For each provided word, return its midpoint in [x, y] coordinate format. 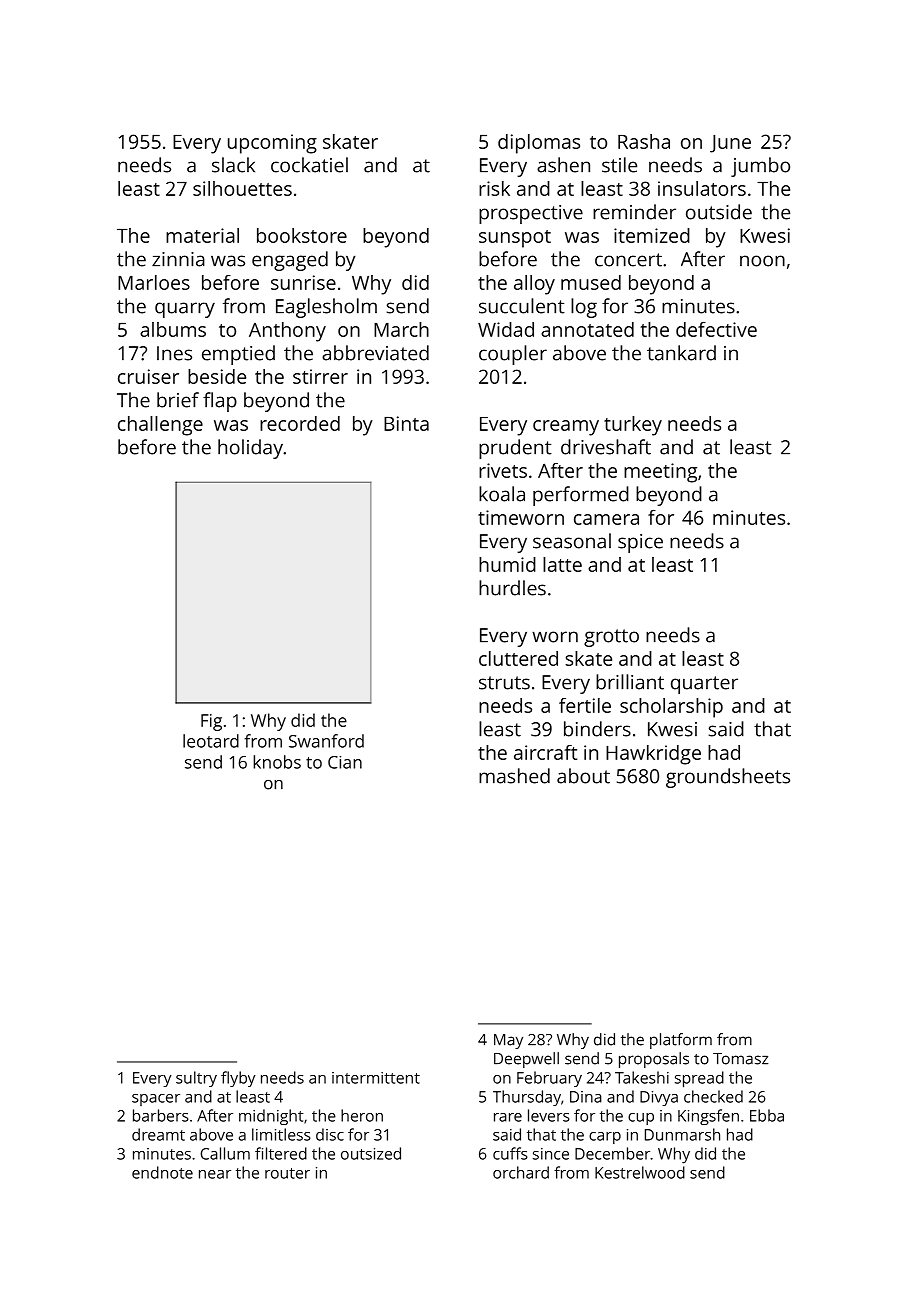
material [202, 235]
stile [619, 165]
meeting [660, 473]
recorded [300, 423]
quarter [704, 685]
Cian [345, 762]
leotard [211, 741]
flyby [238, 1079]
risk [494, 188]
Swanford [326, 741]
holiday [250, 449]
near [215, 1174]
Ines [174, 353]
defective [716, 329]
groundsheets [728, 778]
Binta [406, 423]
